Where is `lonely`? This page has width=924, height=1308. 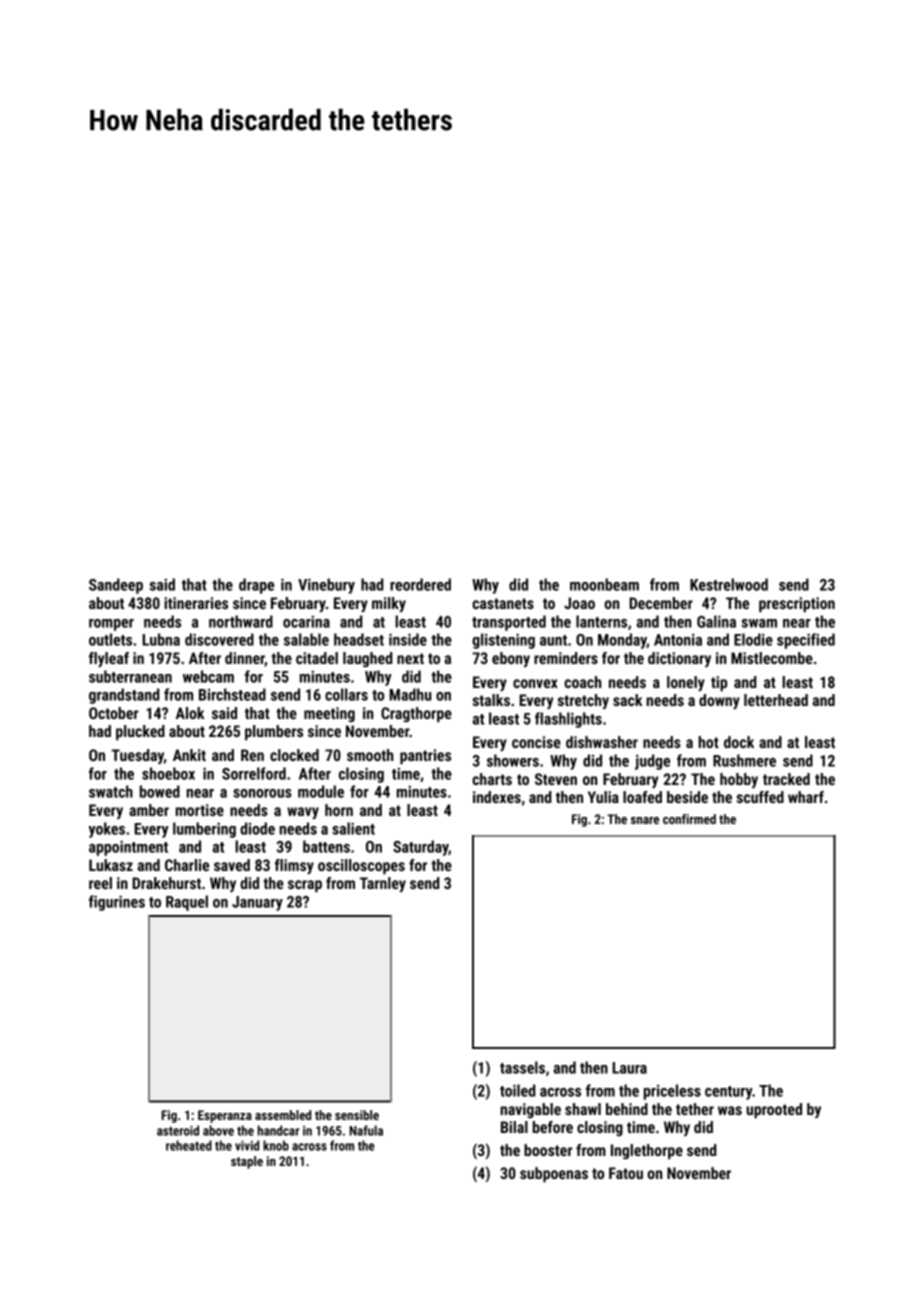
lonely is located at coordinates (686, 683).
